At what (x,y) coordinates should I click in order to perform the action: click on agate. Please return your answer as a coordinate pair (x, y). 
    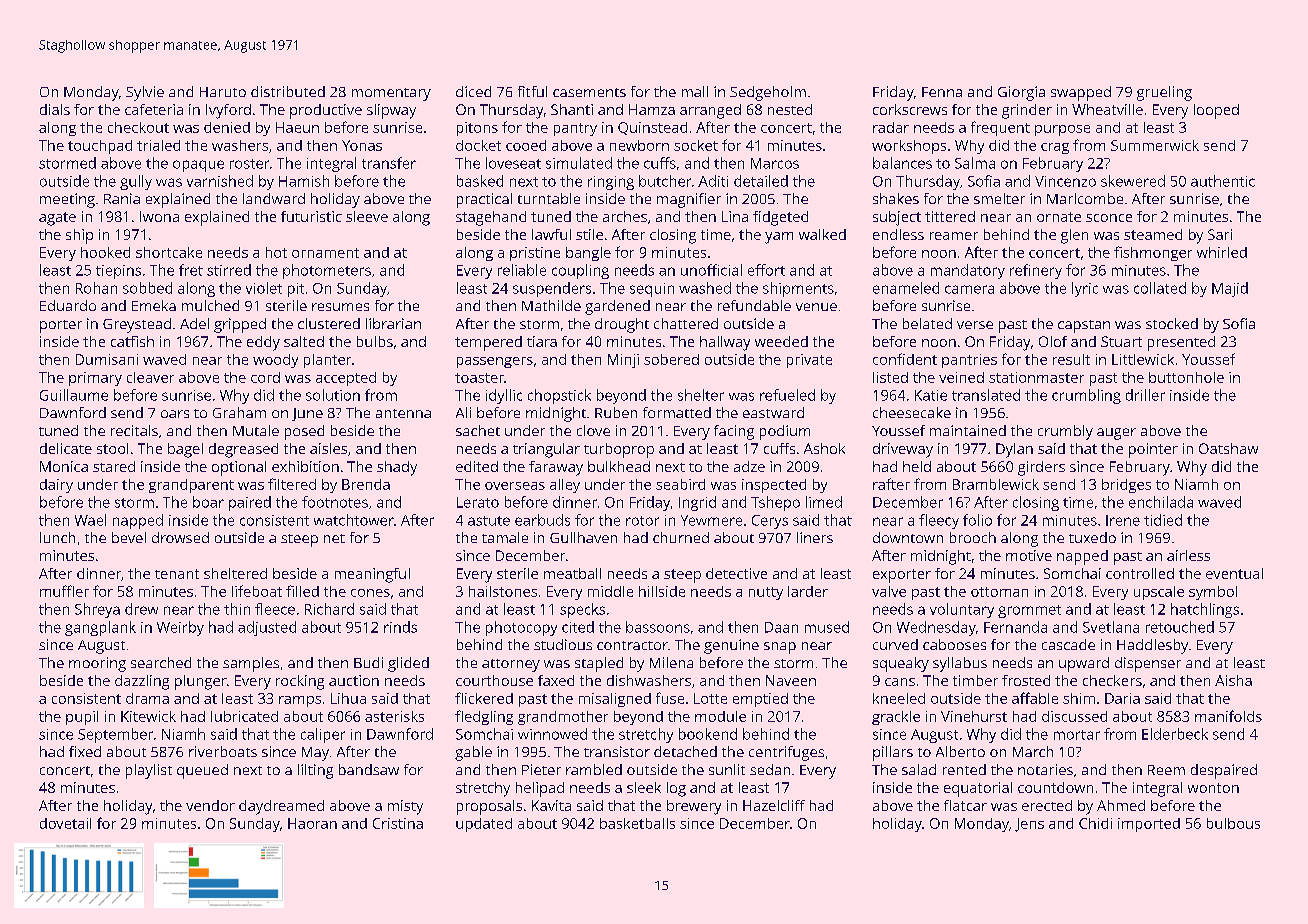
    Looking at the image, I should click on (57, 219).
